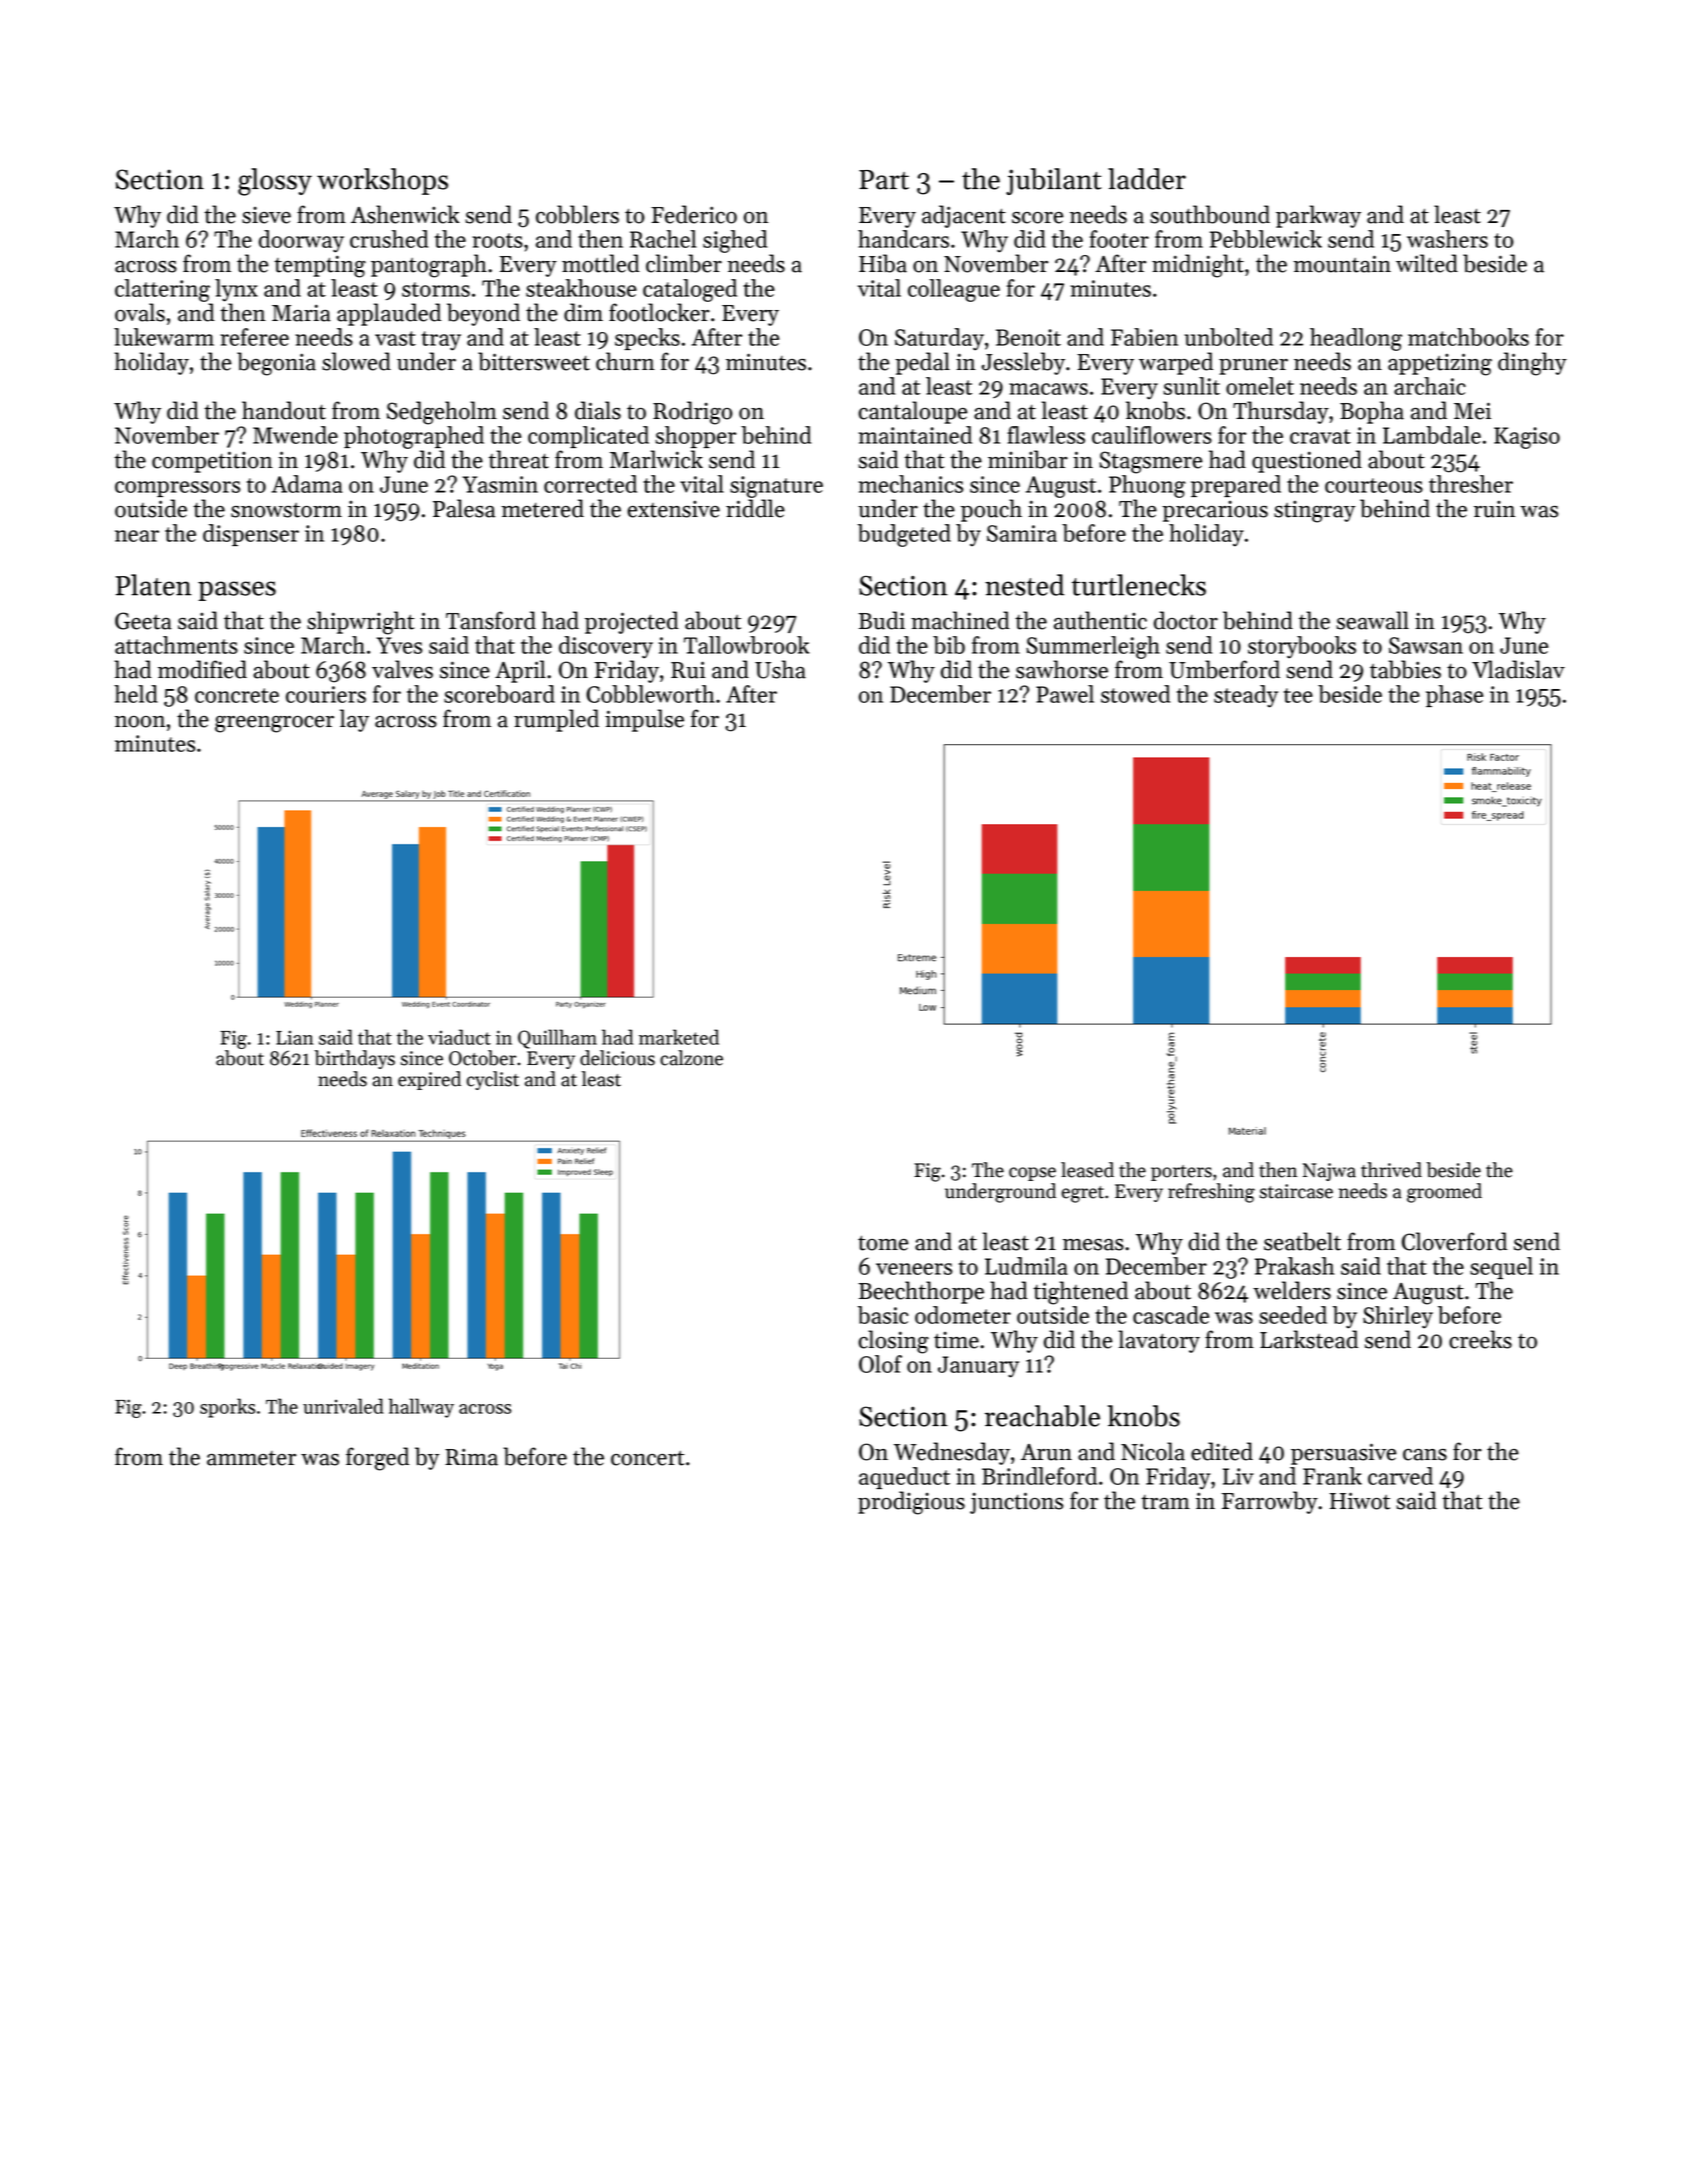 The width and height of the document is (1683, 2178). I want to click on steady, so click(1246, 696).
